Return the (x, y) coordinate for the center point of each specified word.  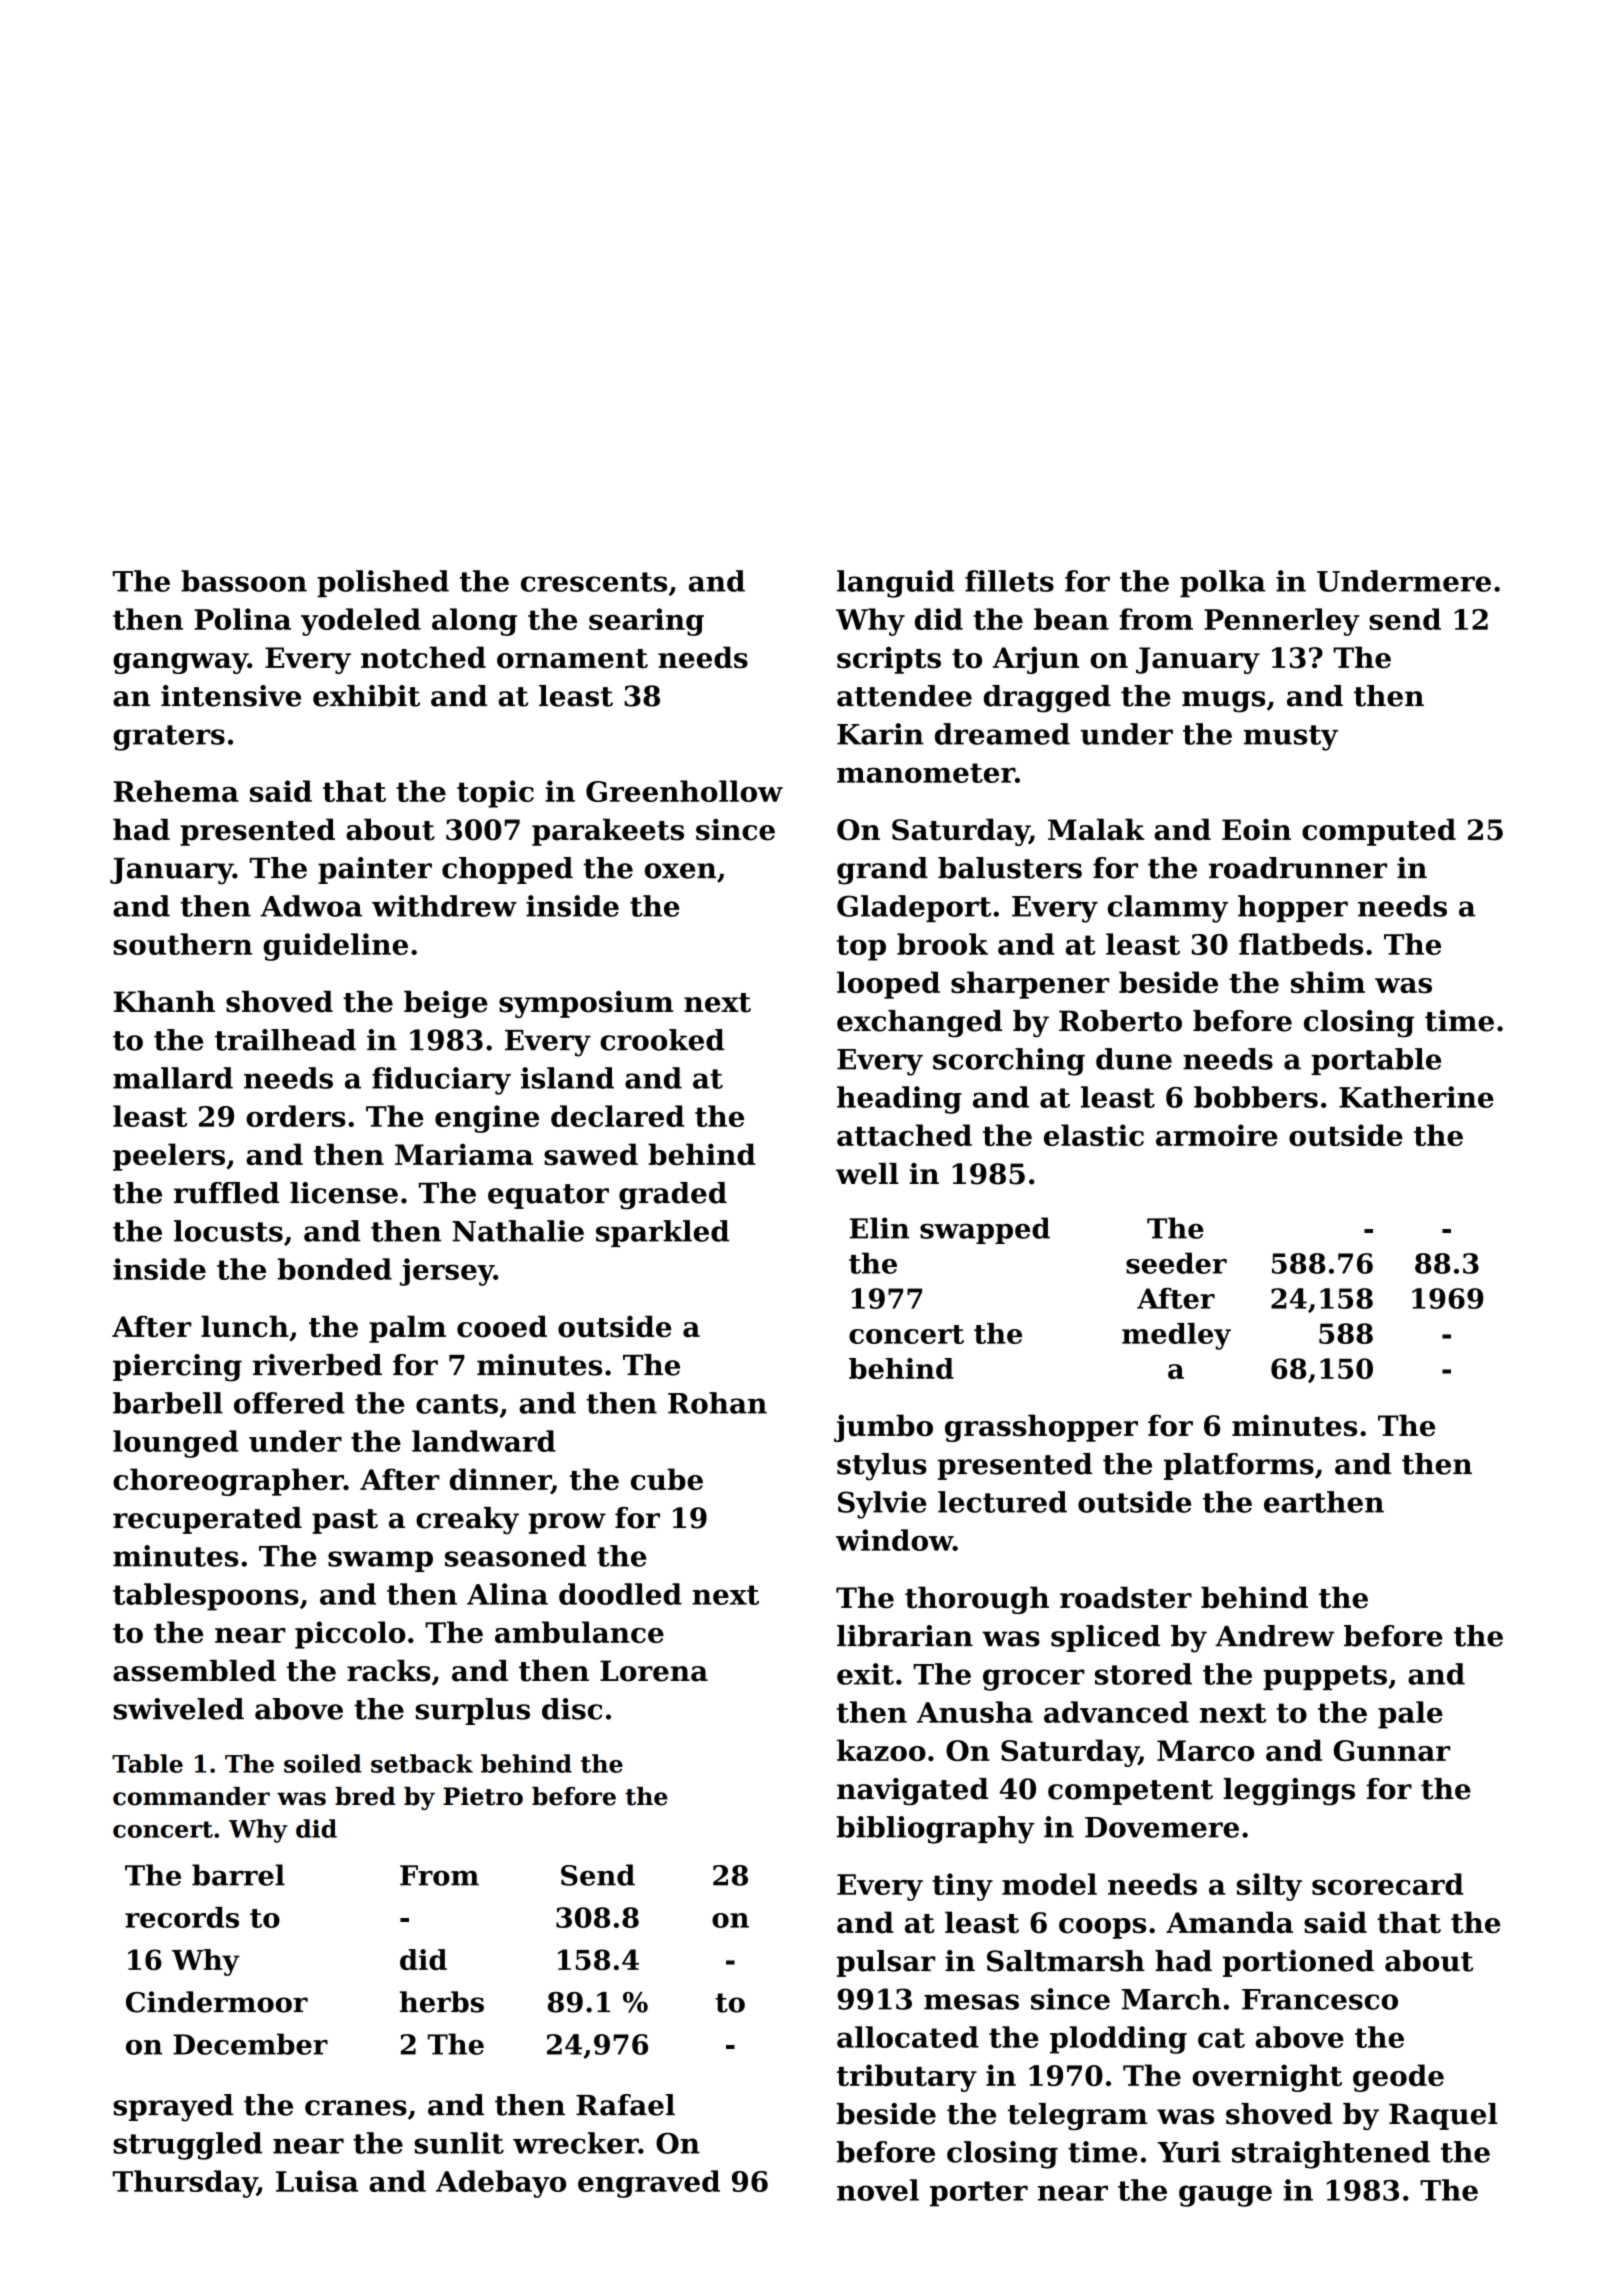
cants (457, 1404)
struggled (187, 2146)
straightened (1331, 2155)
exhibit (366, 696)
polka (1222, 583)
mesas (971, 2002)
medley (1176, 1336)
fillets (1009, 581)
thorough (977, 1600)
